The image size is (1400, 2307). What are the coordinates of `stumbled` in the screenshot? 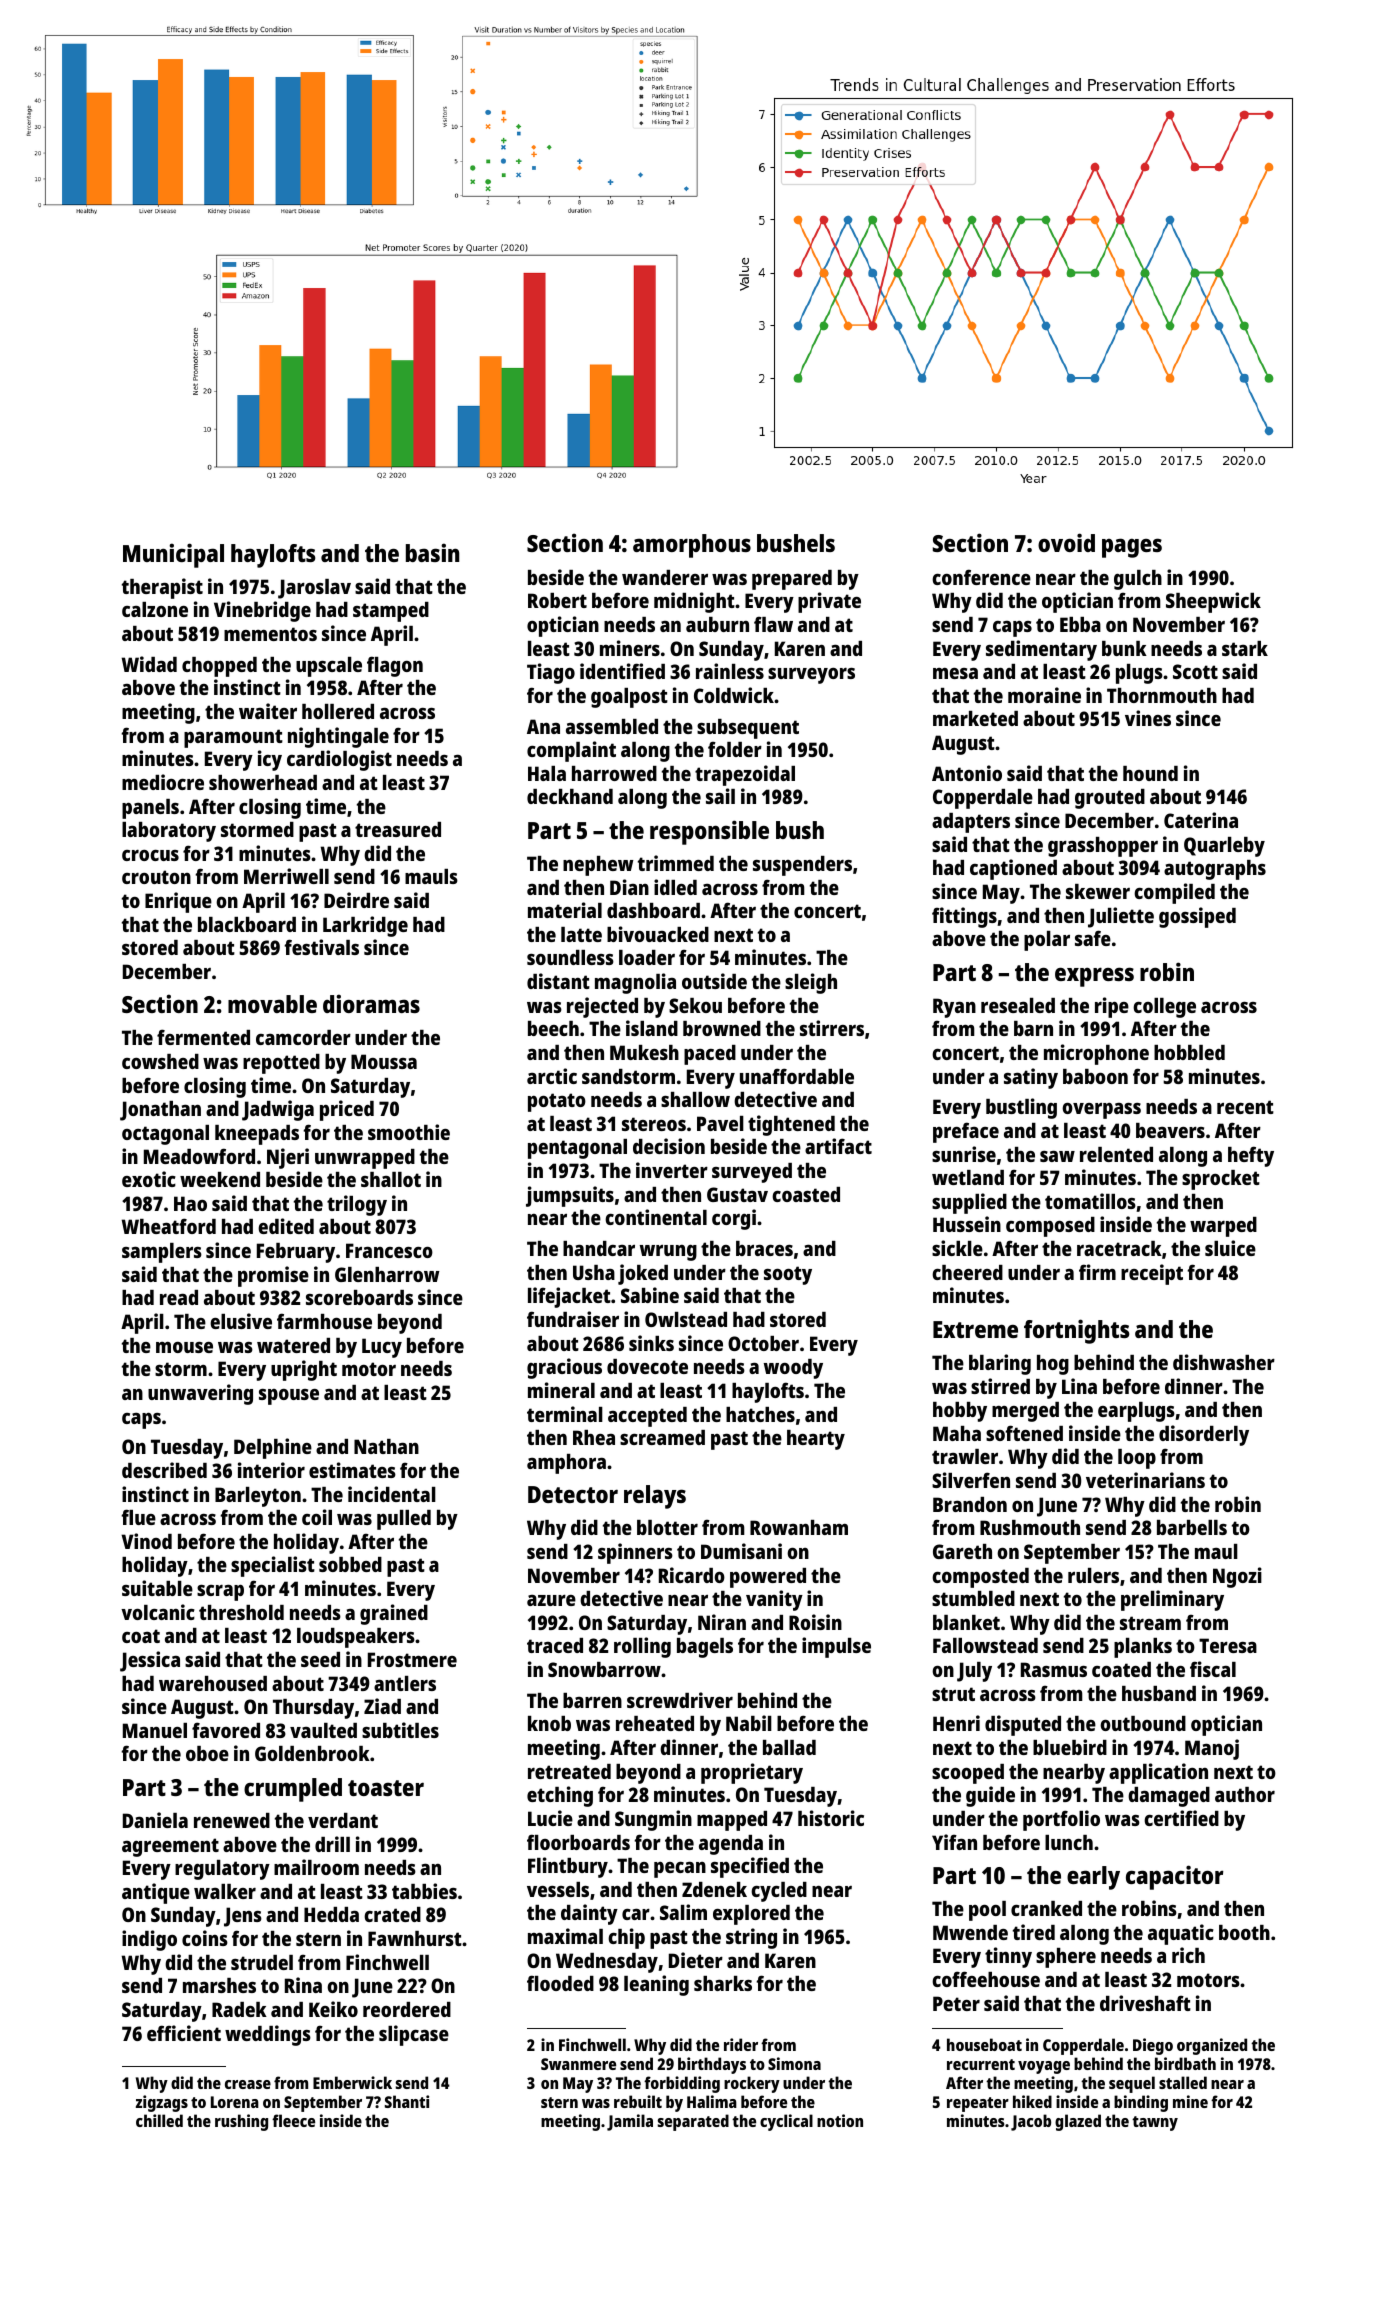 It's located at (973, 1598).
